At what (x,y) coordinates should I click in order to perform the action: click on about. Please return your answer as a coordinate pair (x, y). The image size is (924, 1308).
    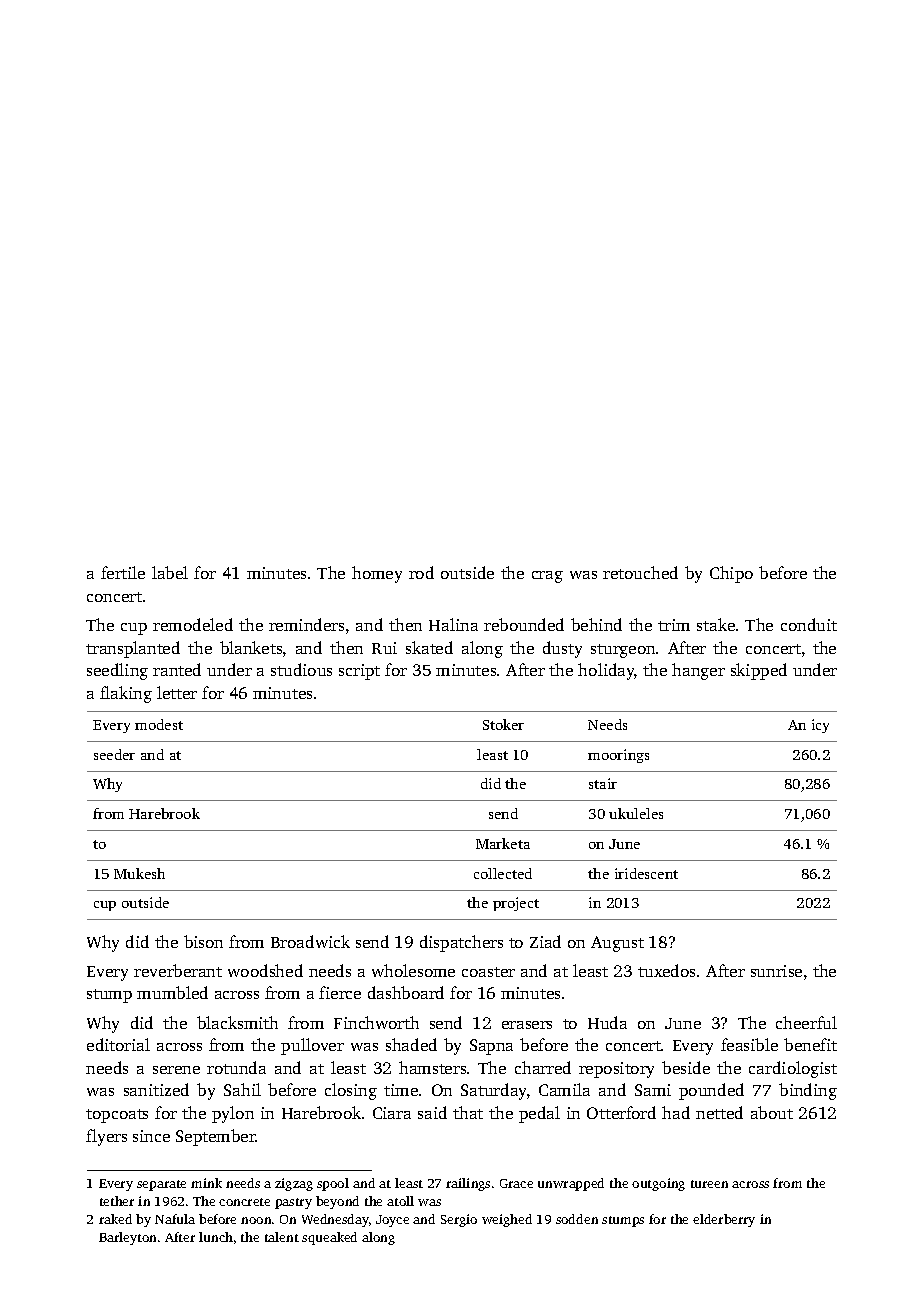
    Looking at the image, I should click on (772, 1112).
